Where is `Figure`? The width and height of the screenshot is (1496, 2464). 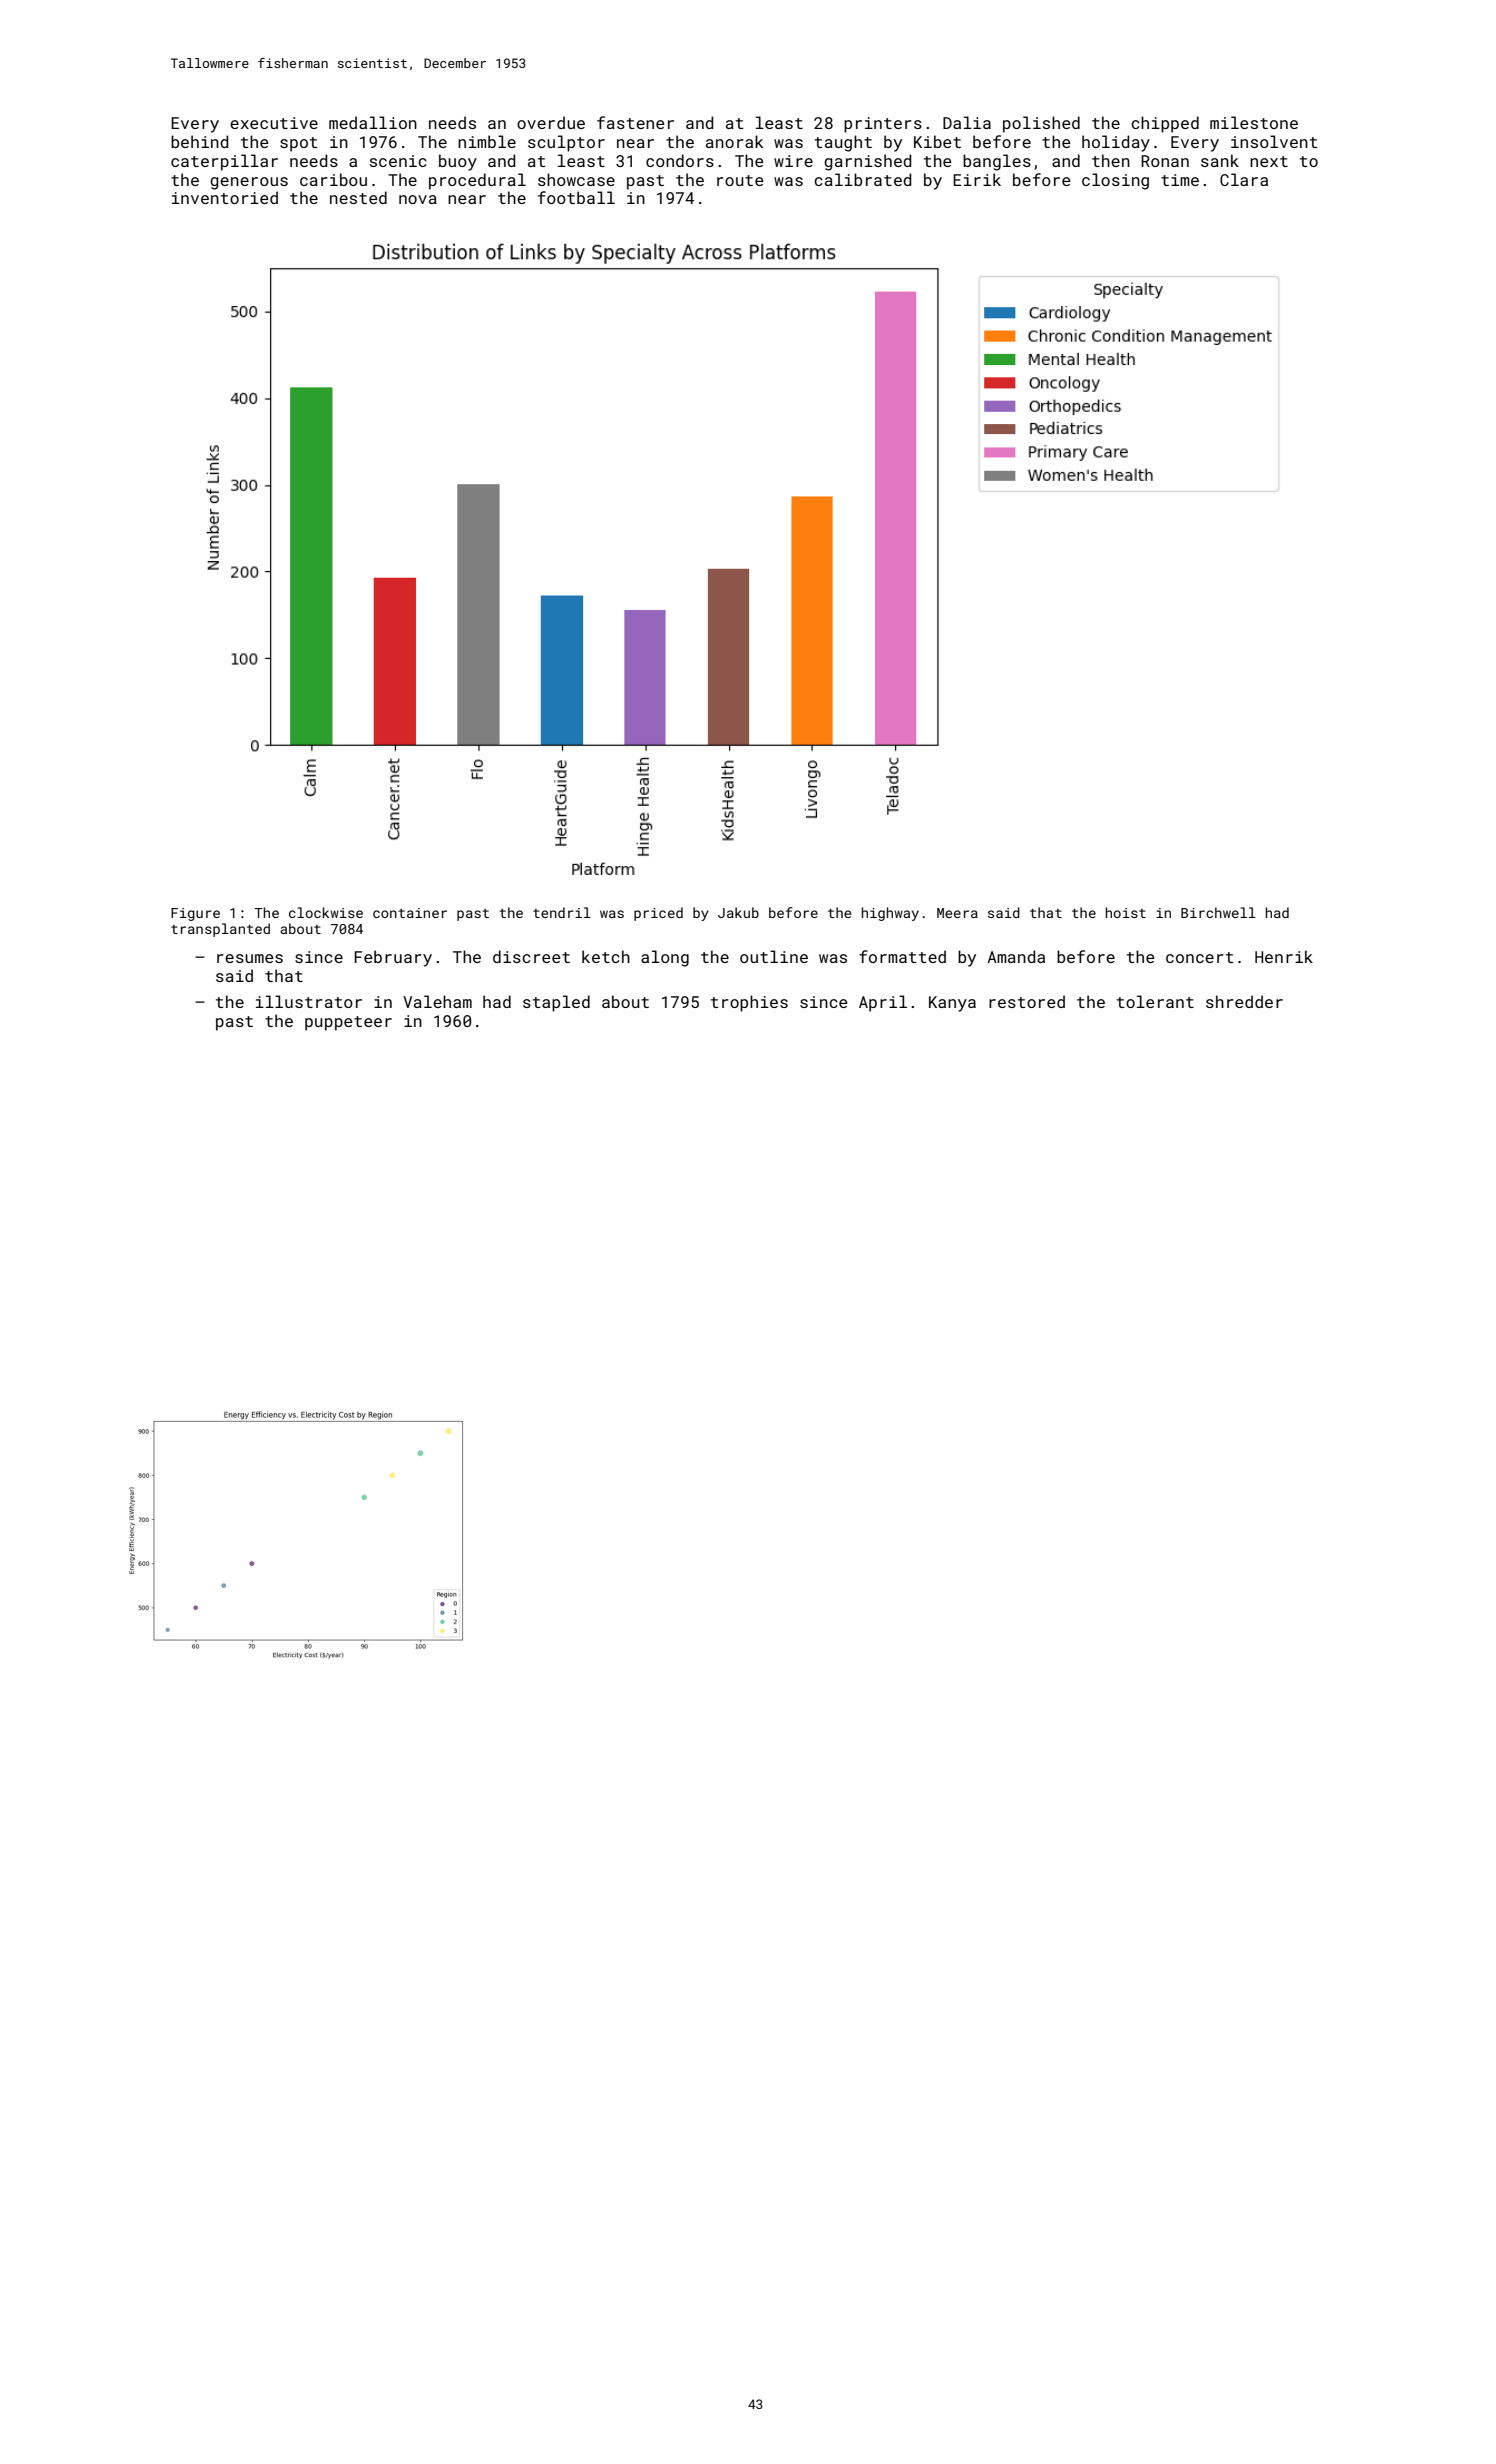
Figure is located at coordinates (195, 914).
